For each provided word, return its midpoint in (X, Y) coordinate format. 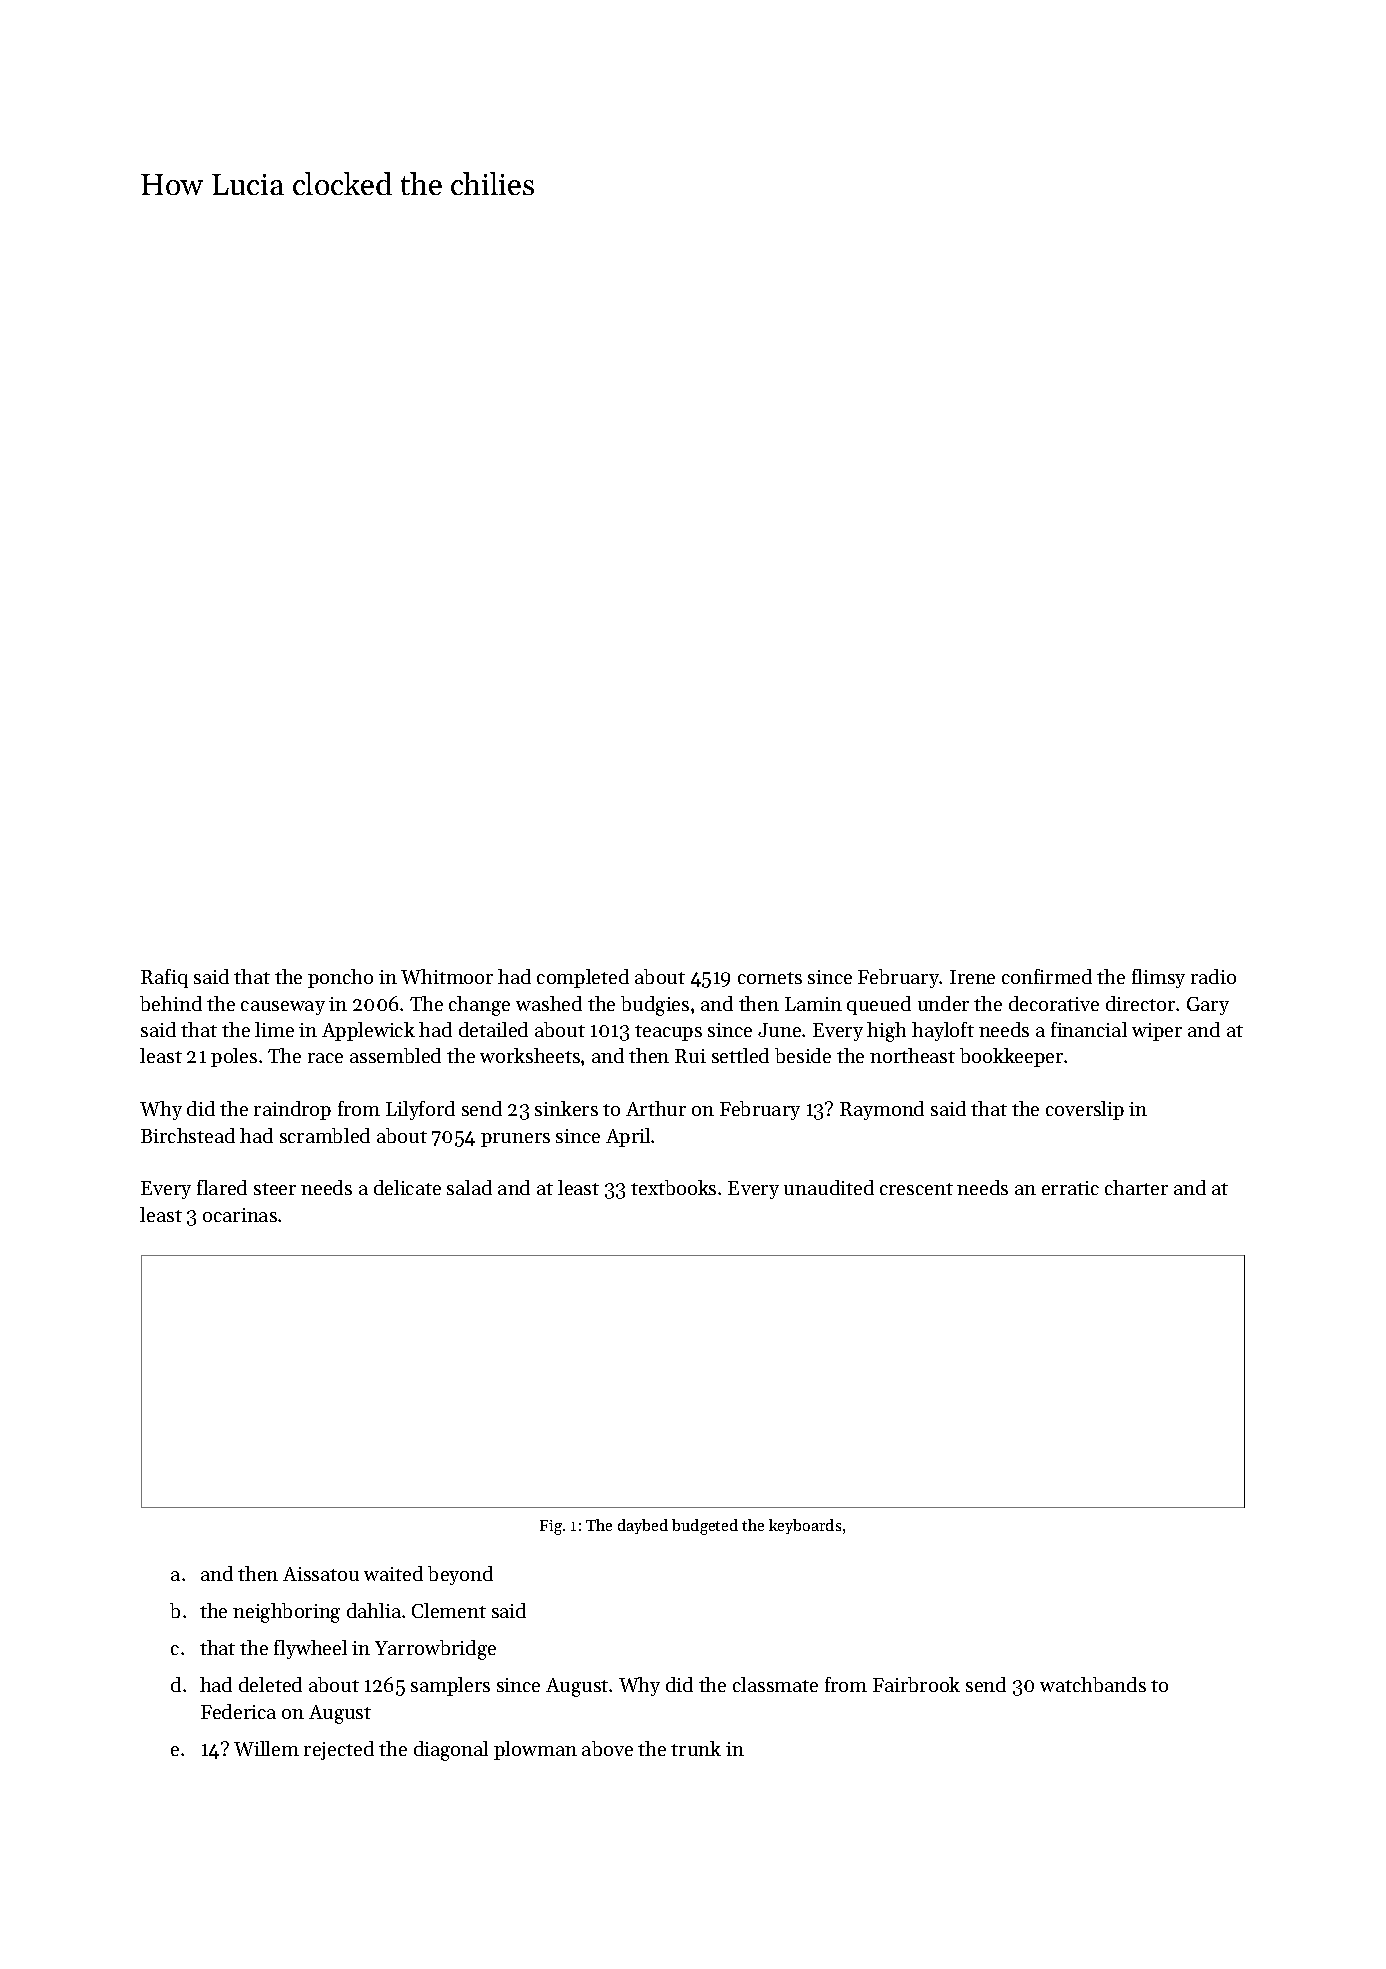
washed (549, 1003)
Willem (266, 1748)
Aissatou (321, 1574)
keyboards (805, 1526)
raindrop (292, 1110)
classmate (775, 1684)
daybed (643, 1526)
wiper (1157, 1032)
